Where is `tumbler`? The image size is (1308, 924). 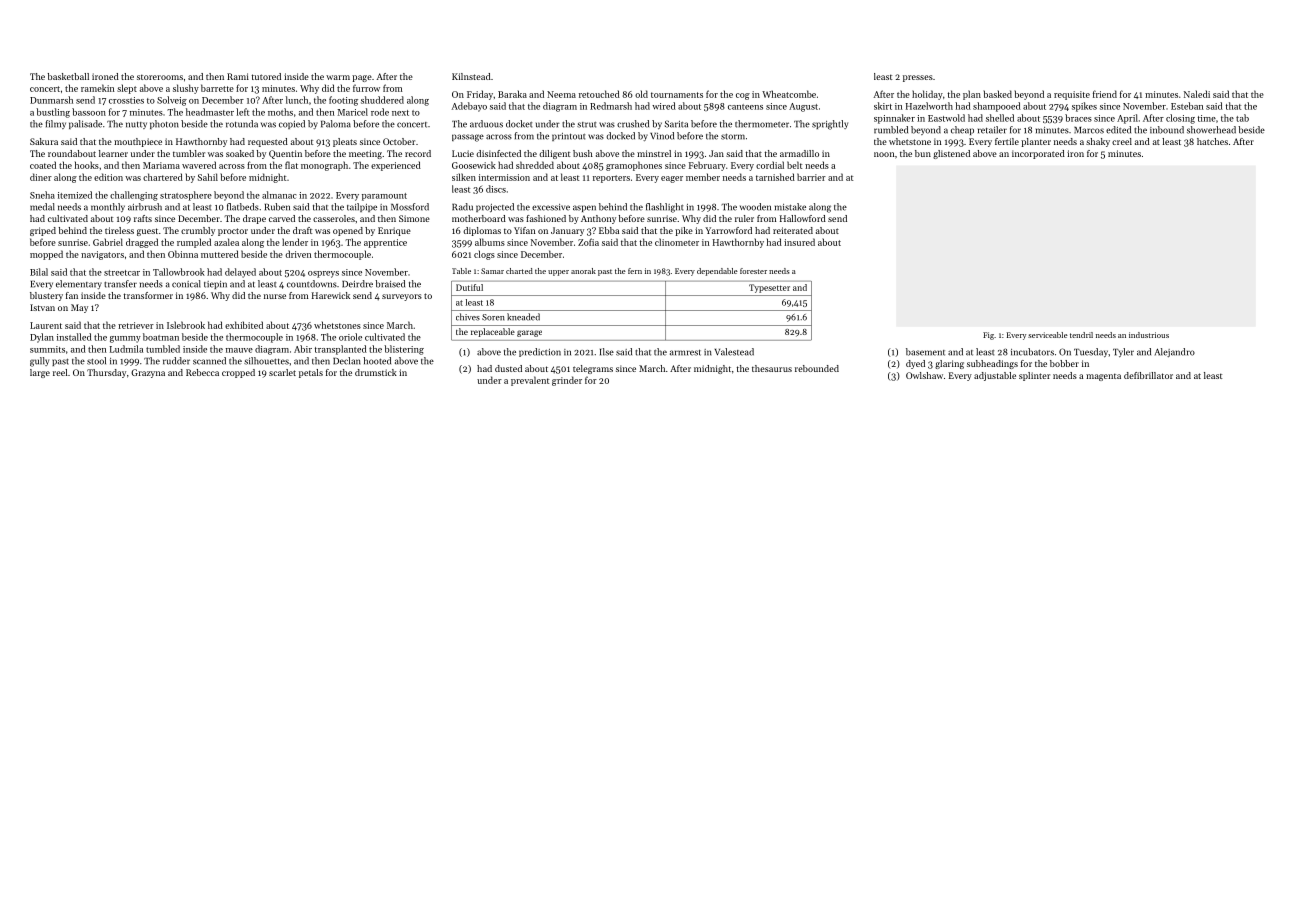 tumbler is located at coordinates (189, 153).
